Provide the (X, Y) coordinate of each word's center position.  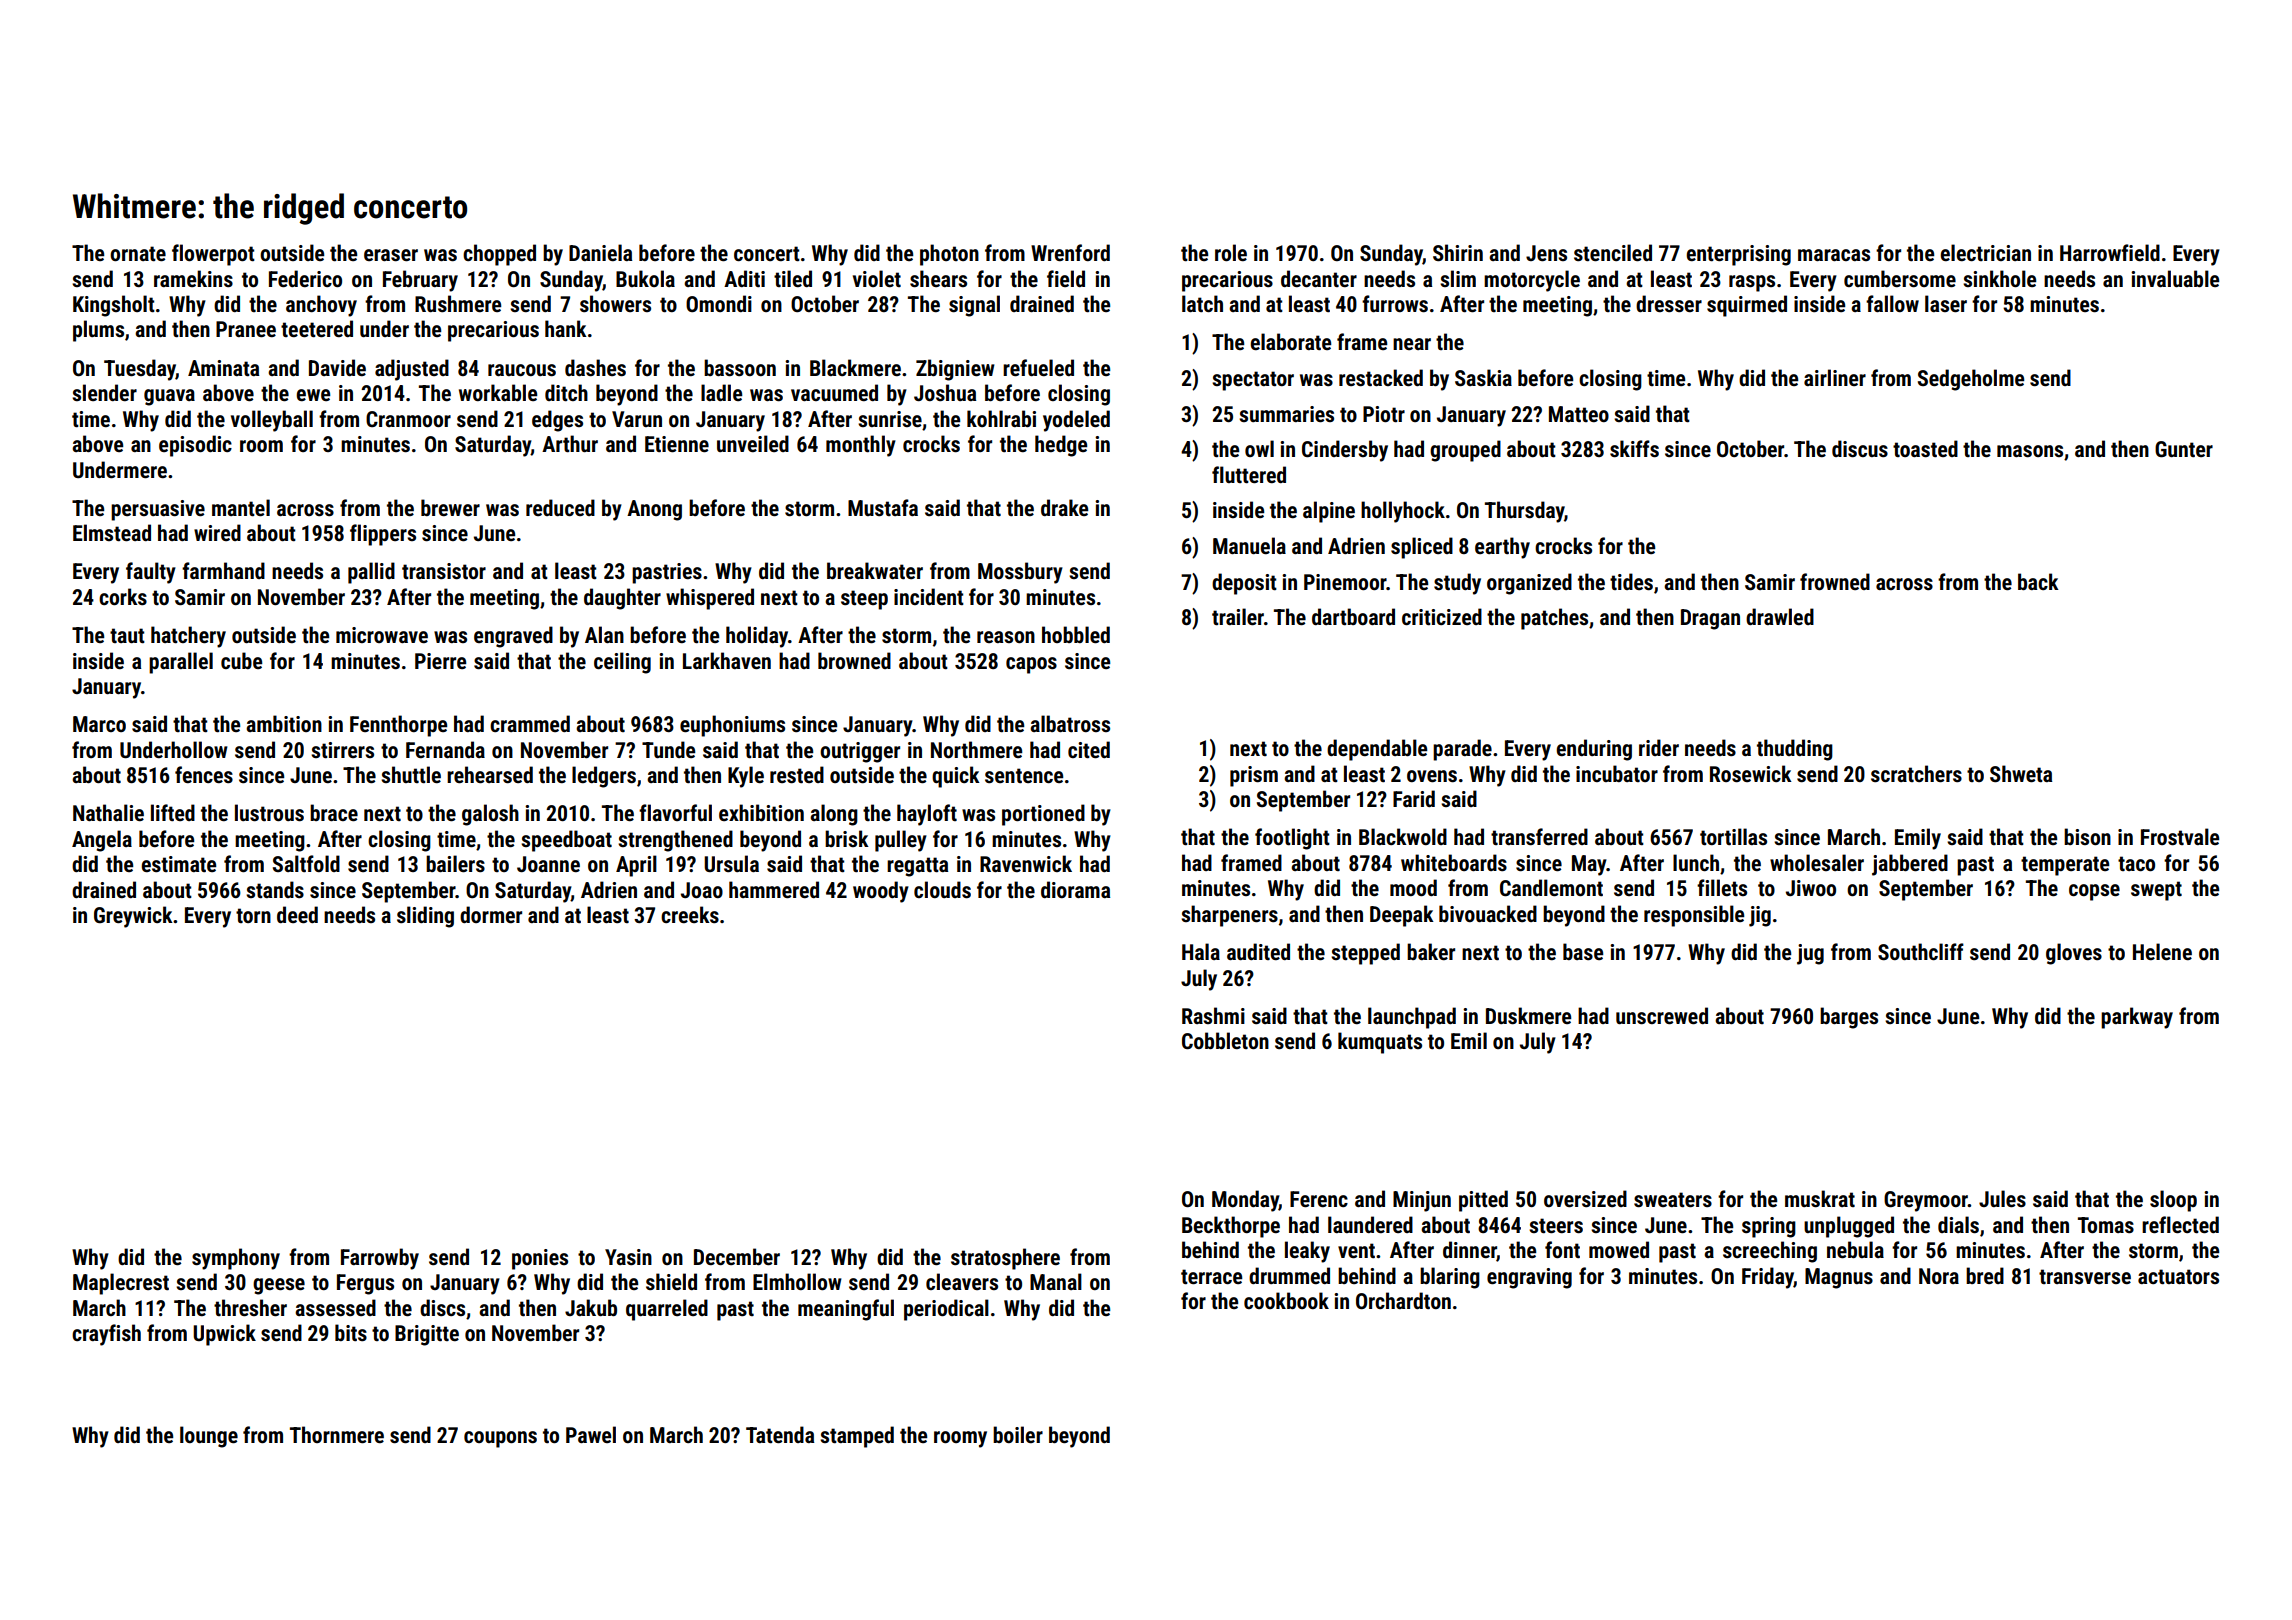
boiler (1018, 1434)
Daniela (600, 252)
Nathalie (108, 812)
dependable (1377, 750)
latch (1202, 304)
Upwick (224, 1335)
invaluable (2175, 278)
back (2038, 581)
